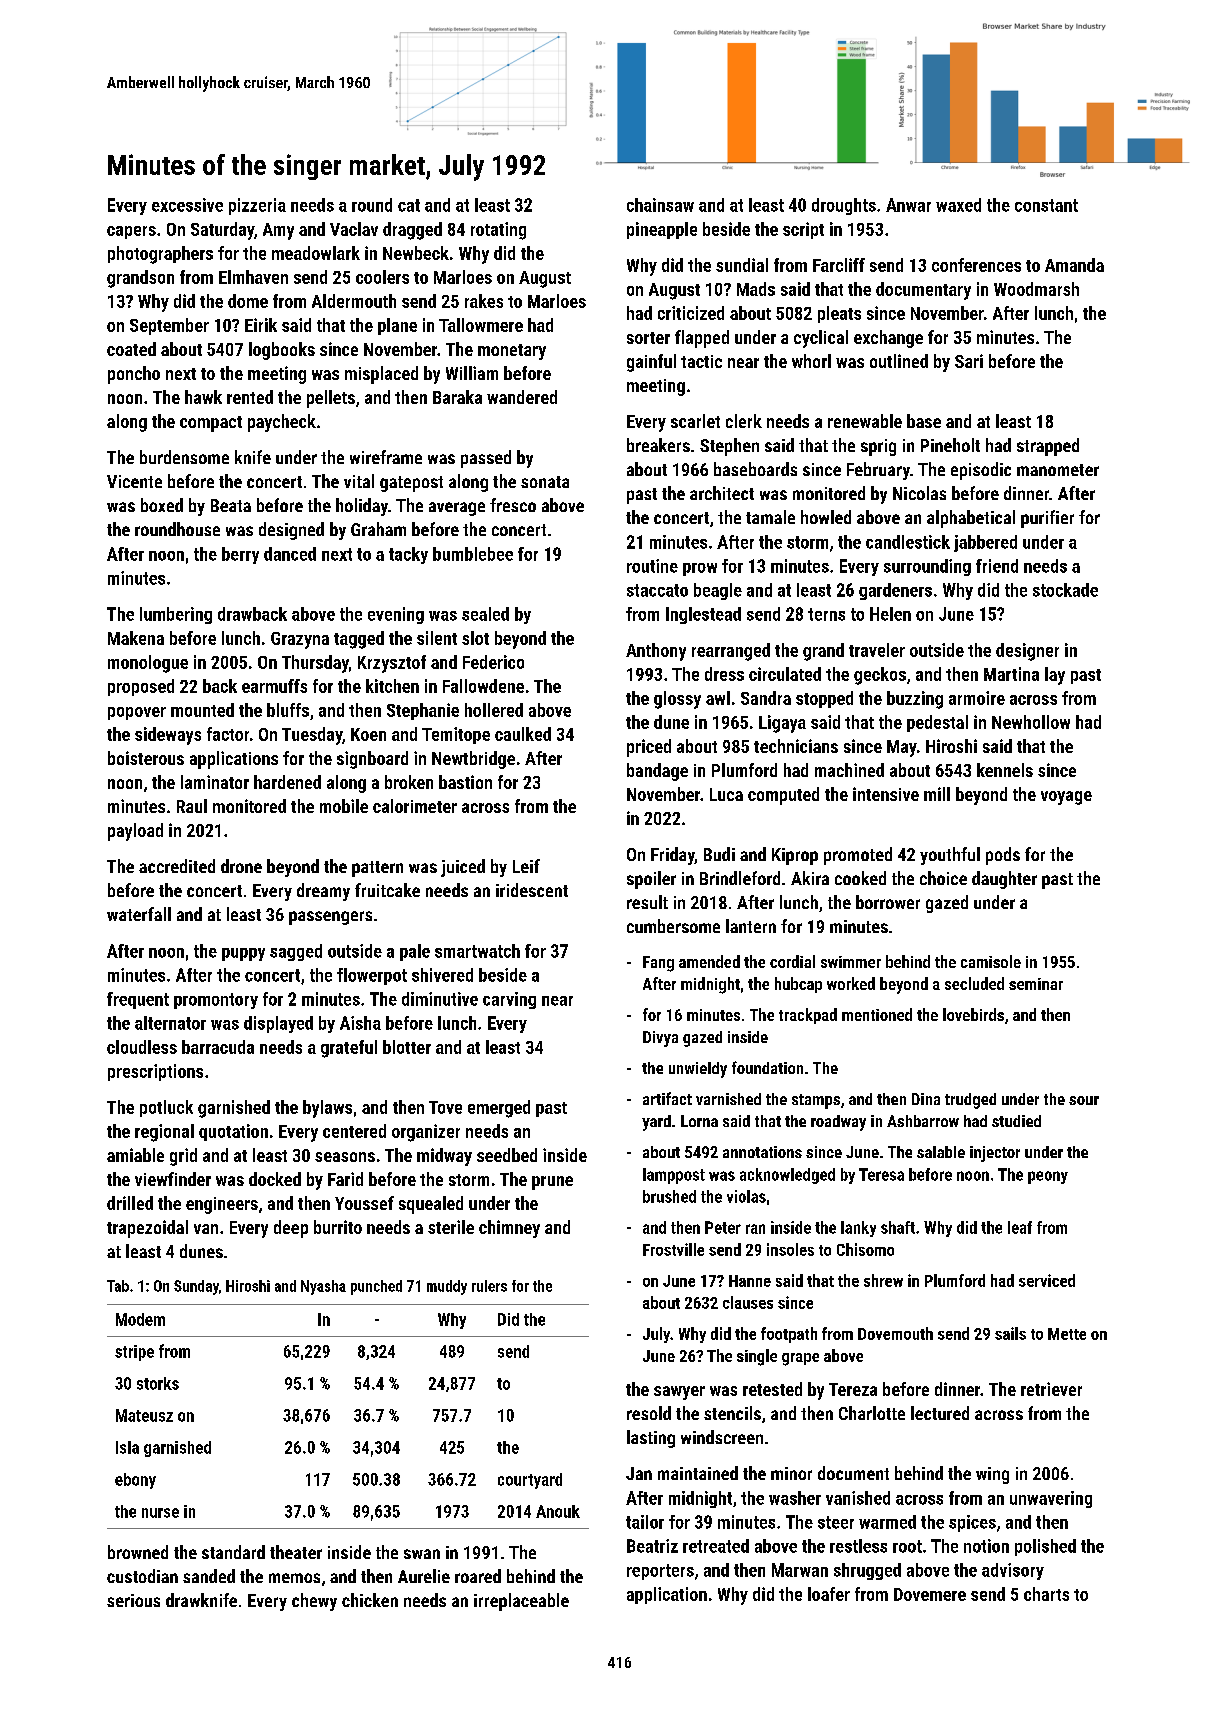  What do you see at coordinates (677, 700) in the image?
I see `glossy` at bounding box center [677, 700].
